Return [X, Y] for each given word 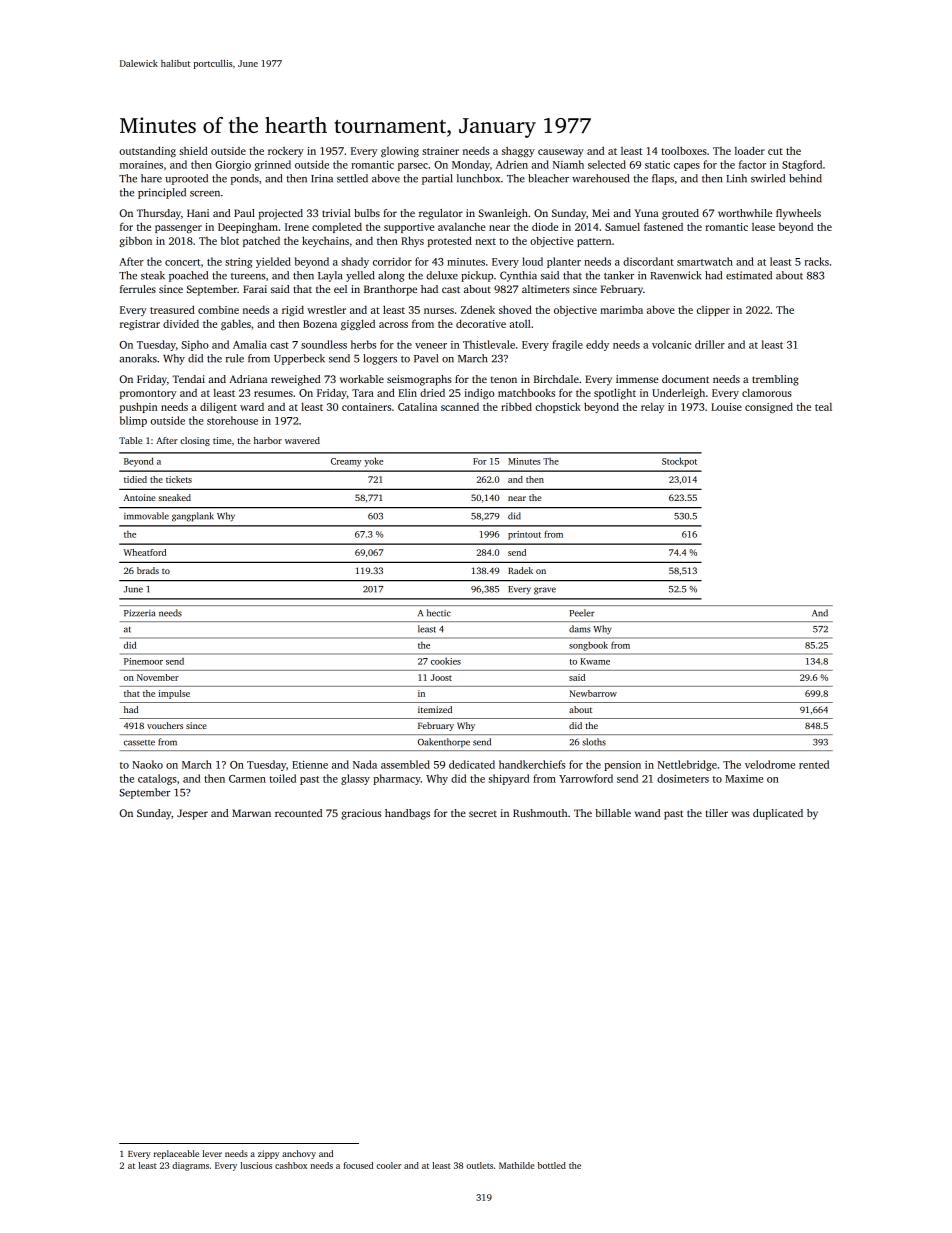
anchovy [299, 1154]
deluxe [442, 275]
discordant [648, 261]
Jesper [192, 814]
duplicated [778, 814]
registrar [140, 325]
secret [483, 814]
